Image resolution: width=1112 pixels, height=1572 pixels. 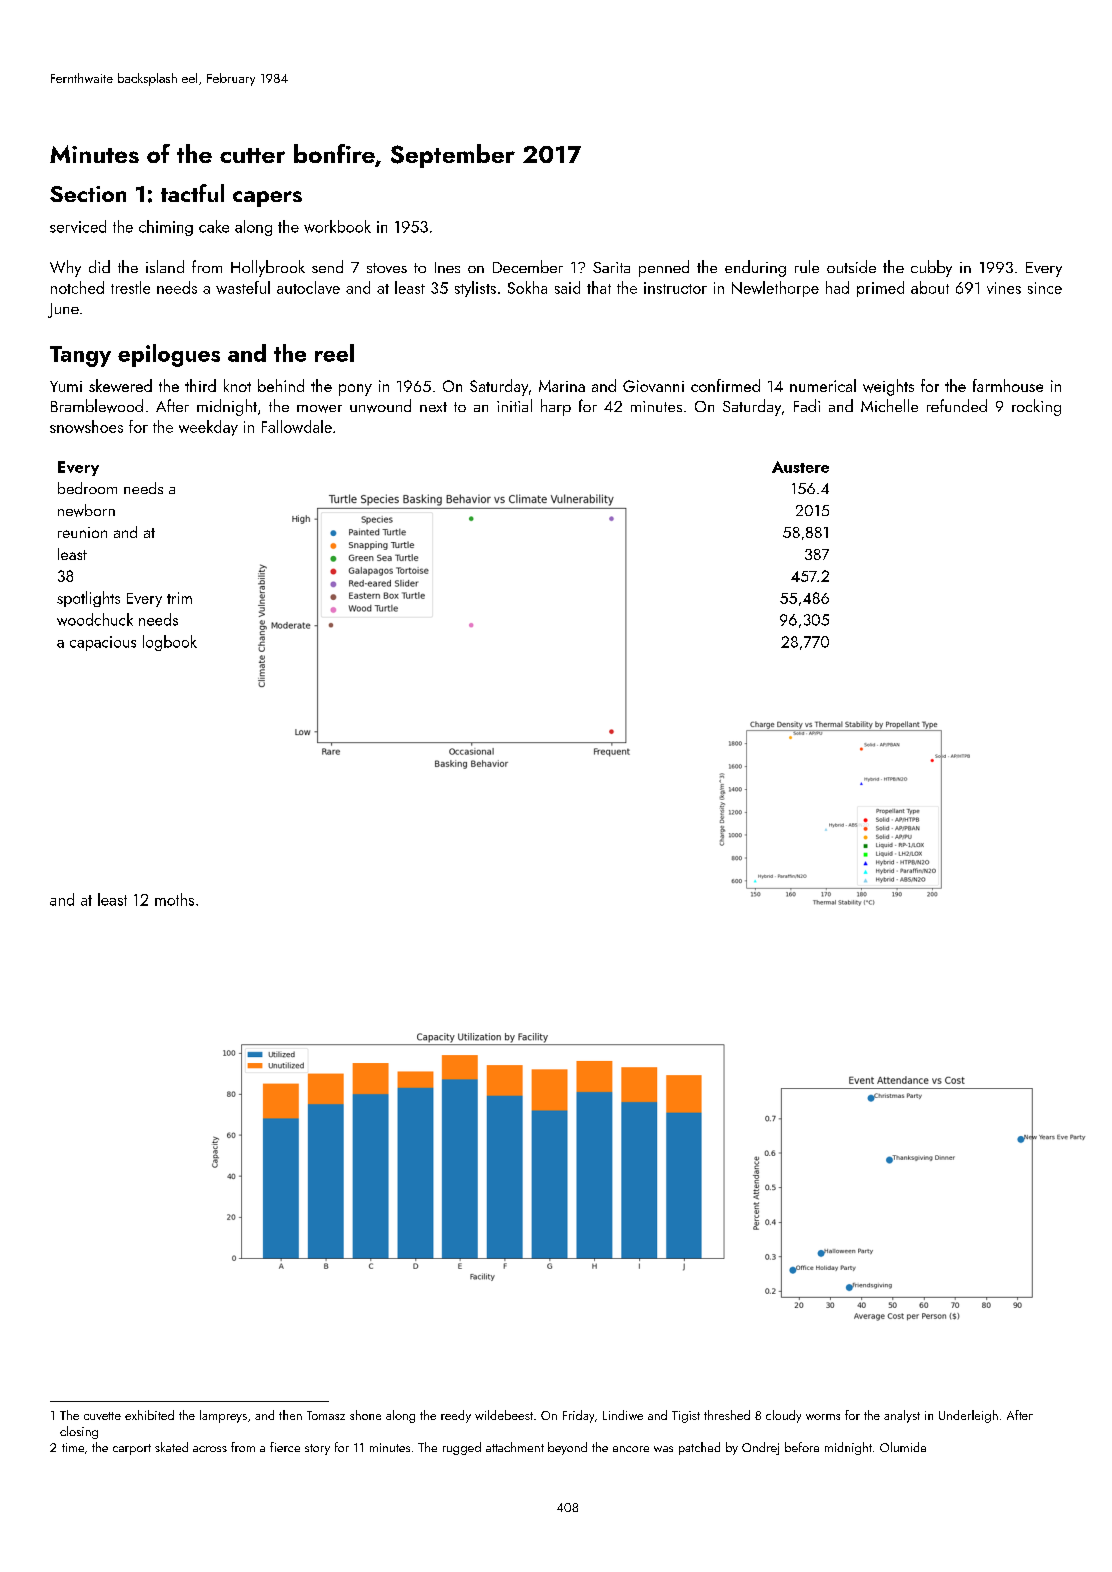 What do you see at coordinates (223, 1416) in the image?
I see `lampreys` at bounding box center [223, 1416].
